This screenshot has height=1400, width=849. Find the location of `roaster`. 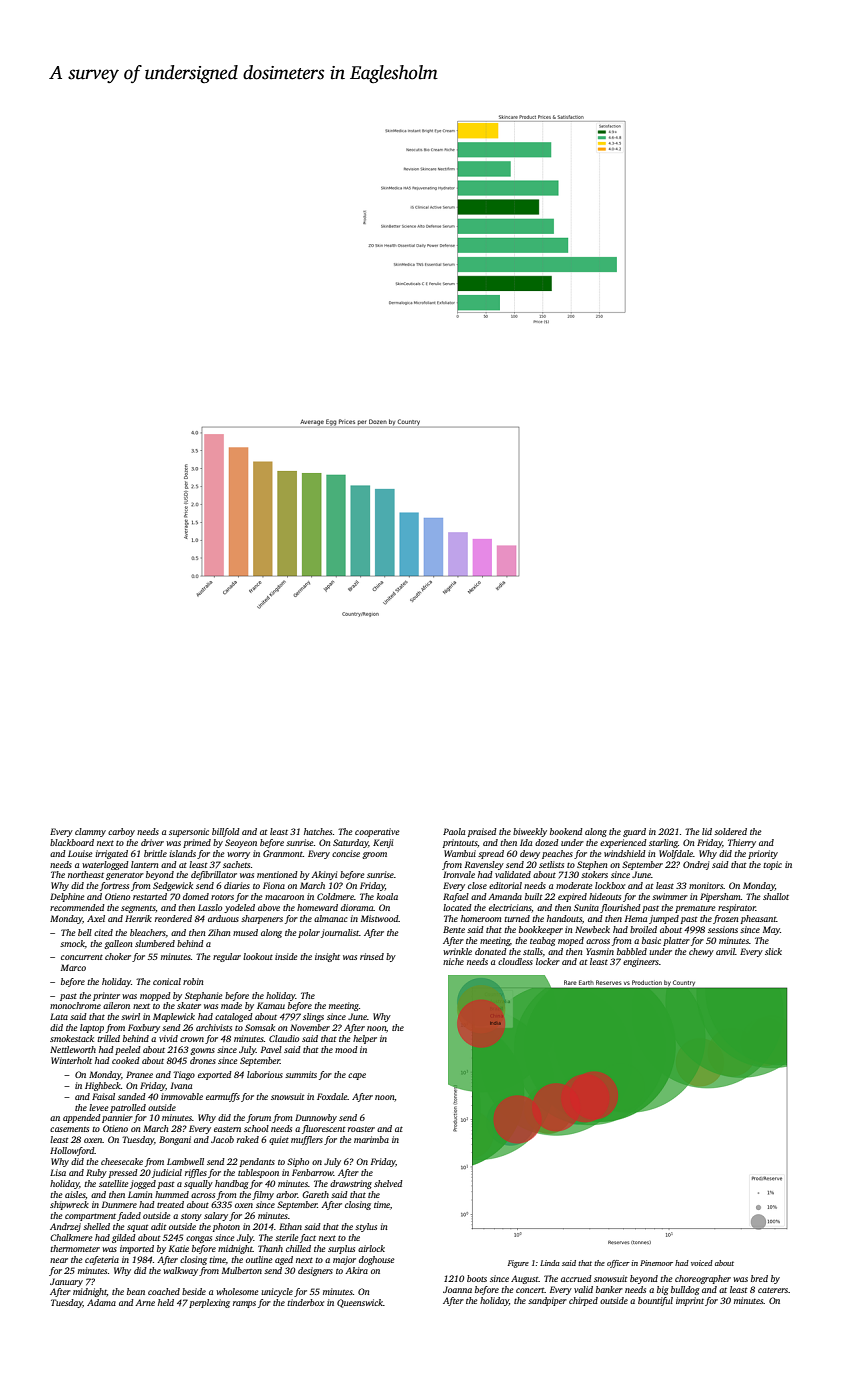

roaster is located at coordinates (361, 1129).
